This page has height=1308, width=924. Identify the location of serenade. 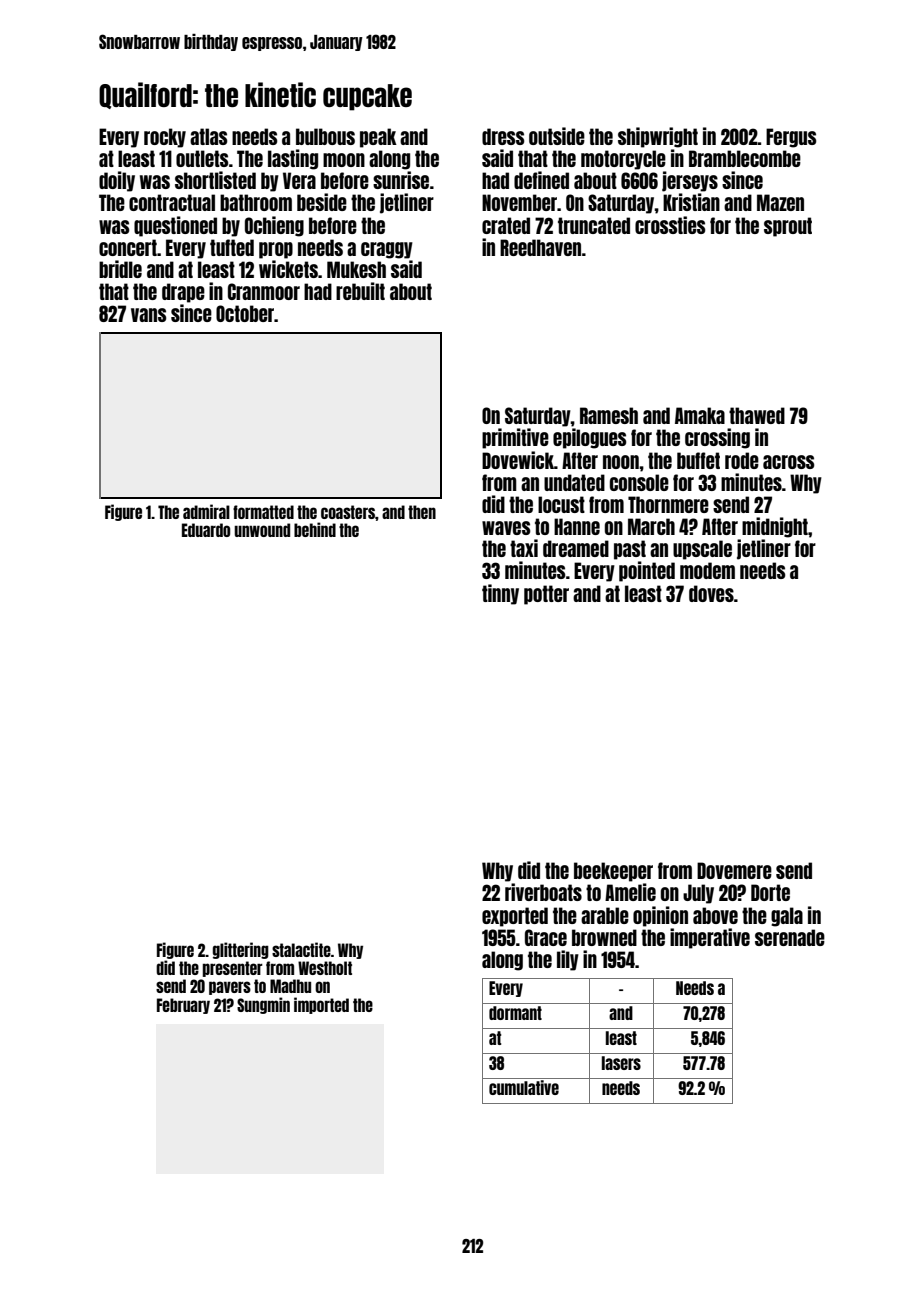
(790, 937).
